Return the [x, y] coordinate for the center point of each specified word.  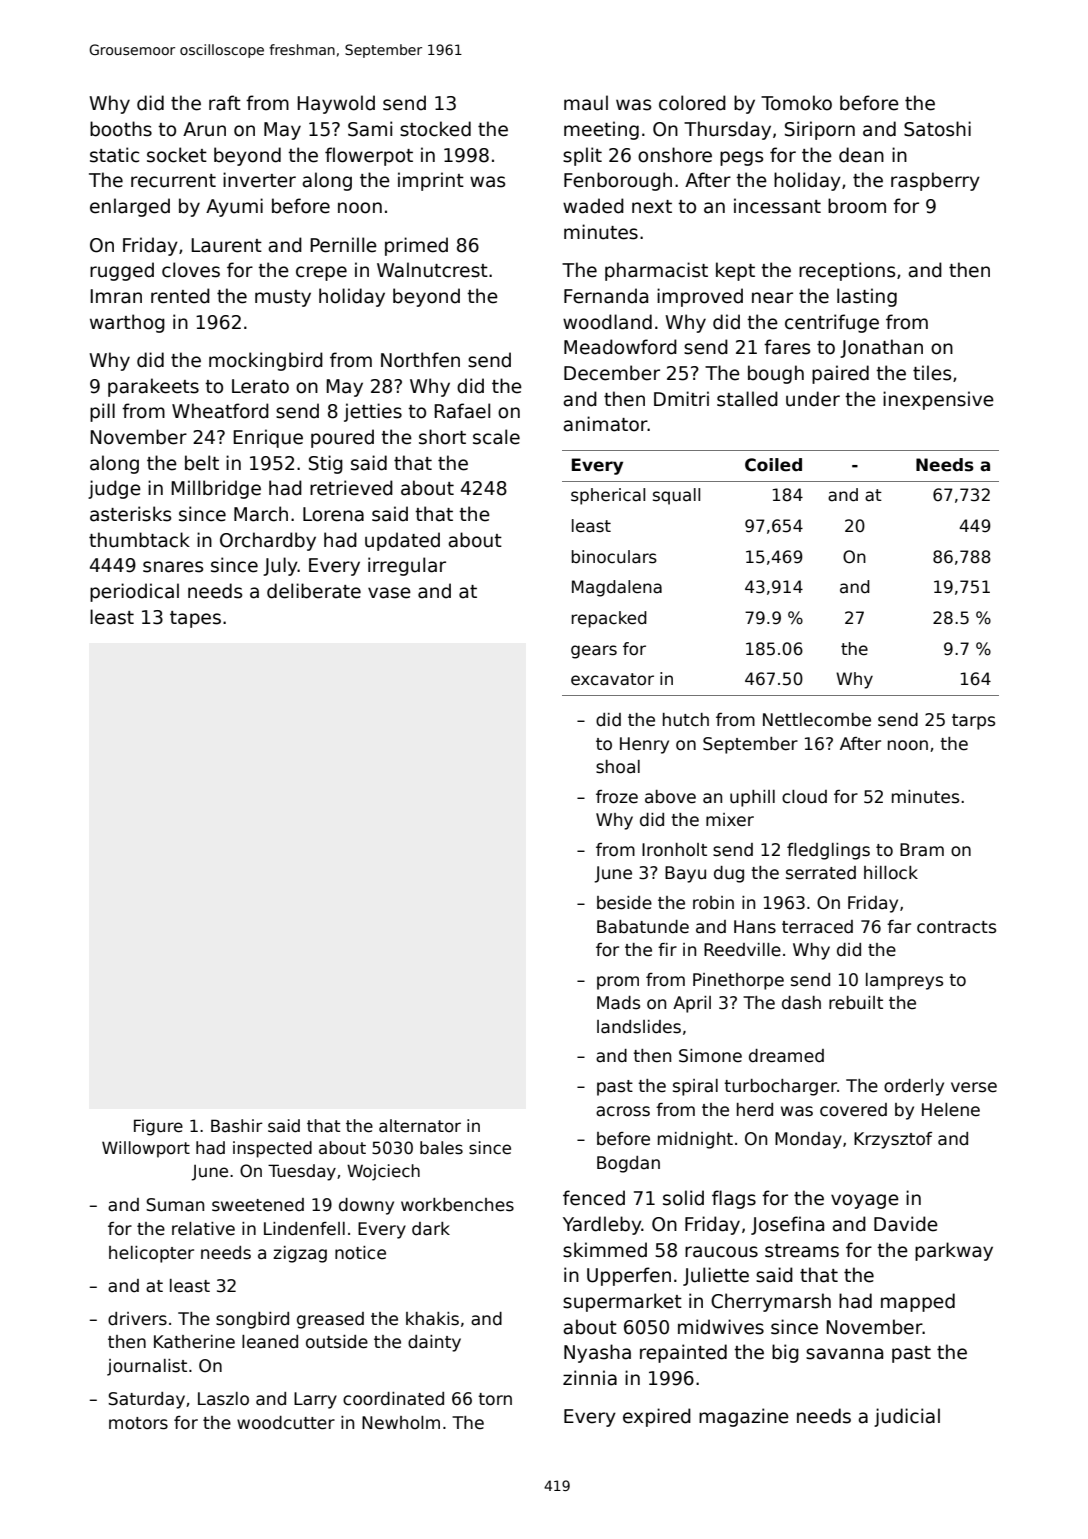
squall [676, 496]
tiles [932, 373]
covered [853, 1110]
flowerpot [369, 156]
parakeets [153, 387]
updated [402, 541]
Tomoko [796, 103]
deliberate [314, 591]
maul [586, 103]
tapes [195, 619]
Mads [618, 1003]
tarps [973, 722]
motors [138, 1423]
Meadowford [620, 347]
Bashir [237, 1126]
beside [624, 903]
